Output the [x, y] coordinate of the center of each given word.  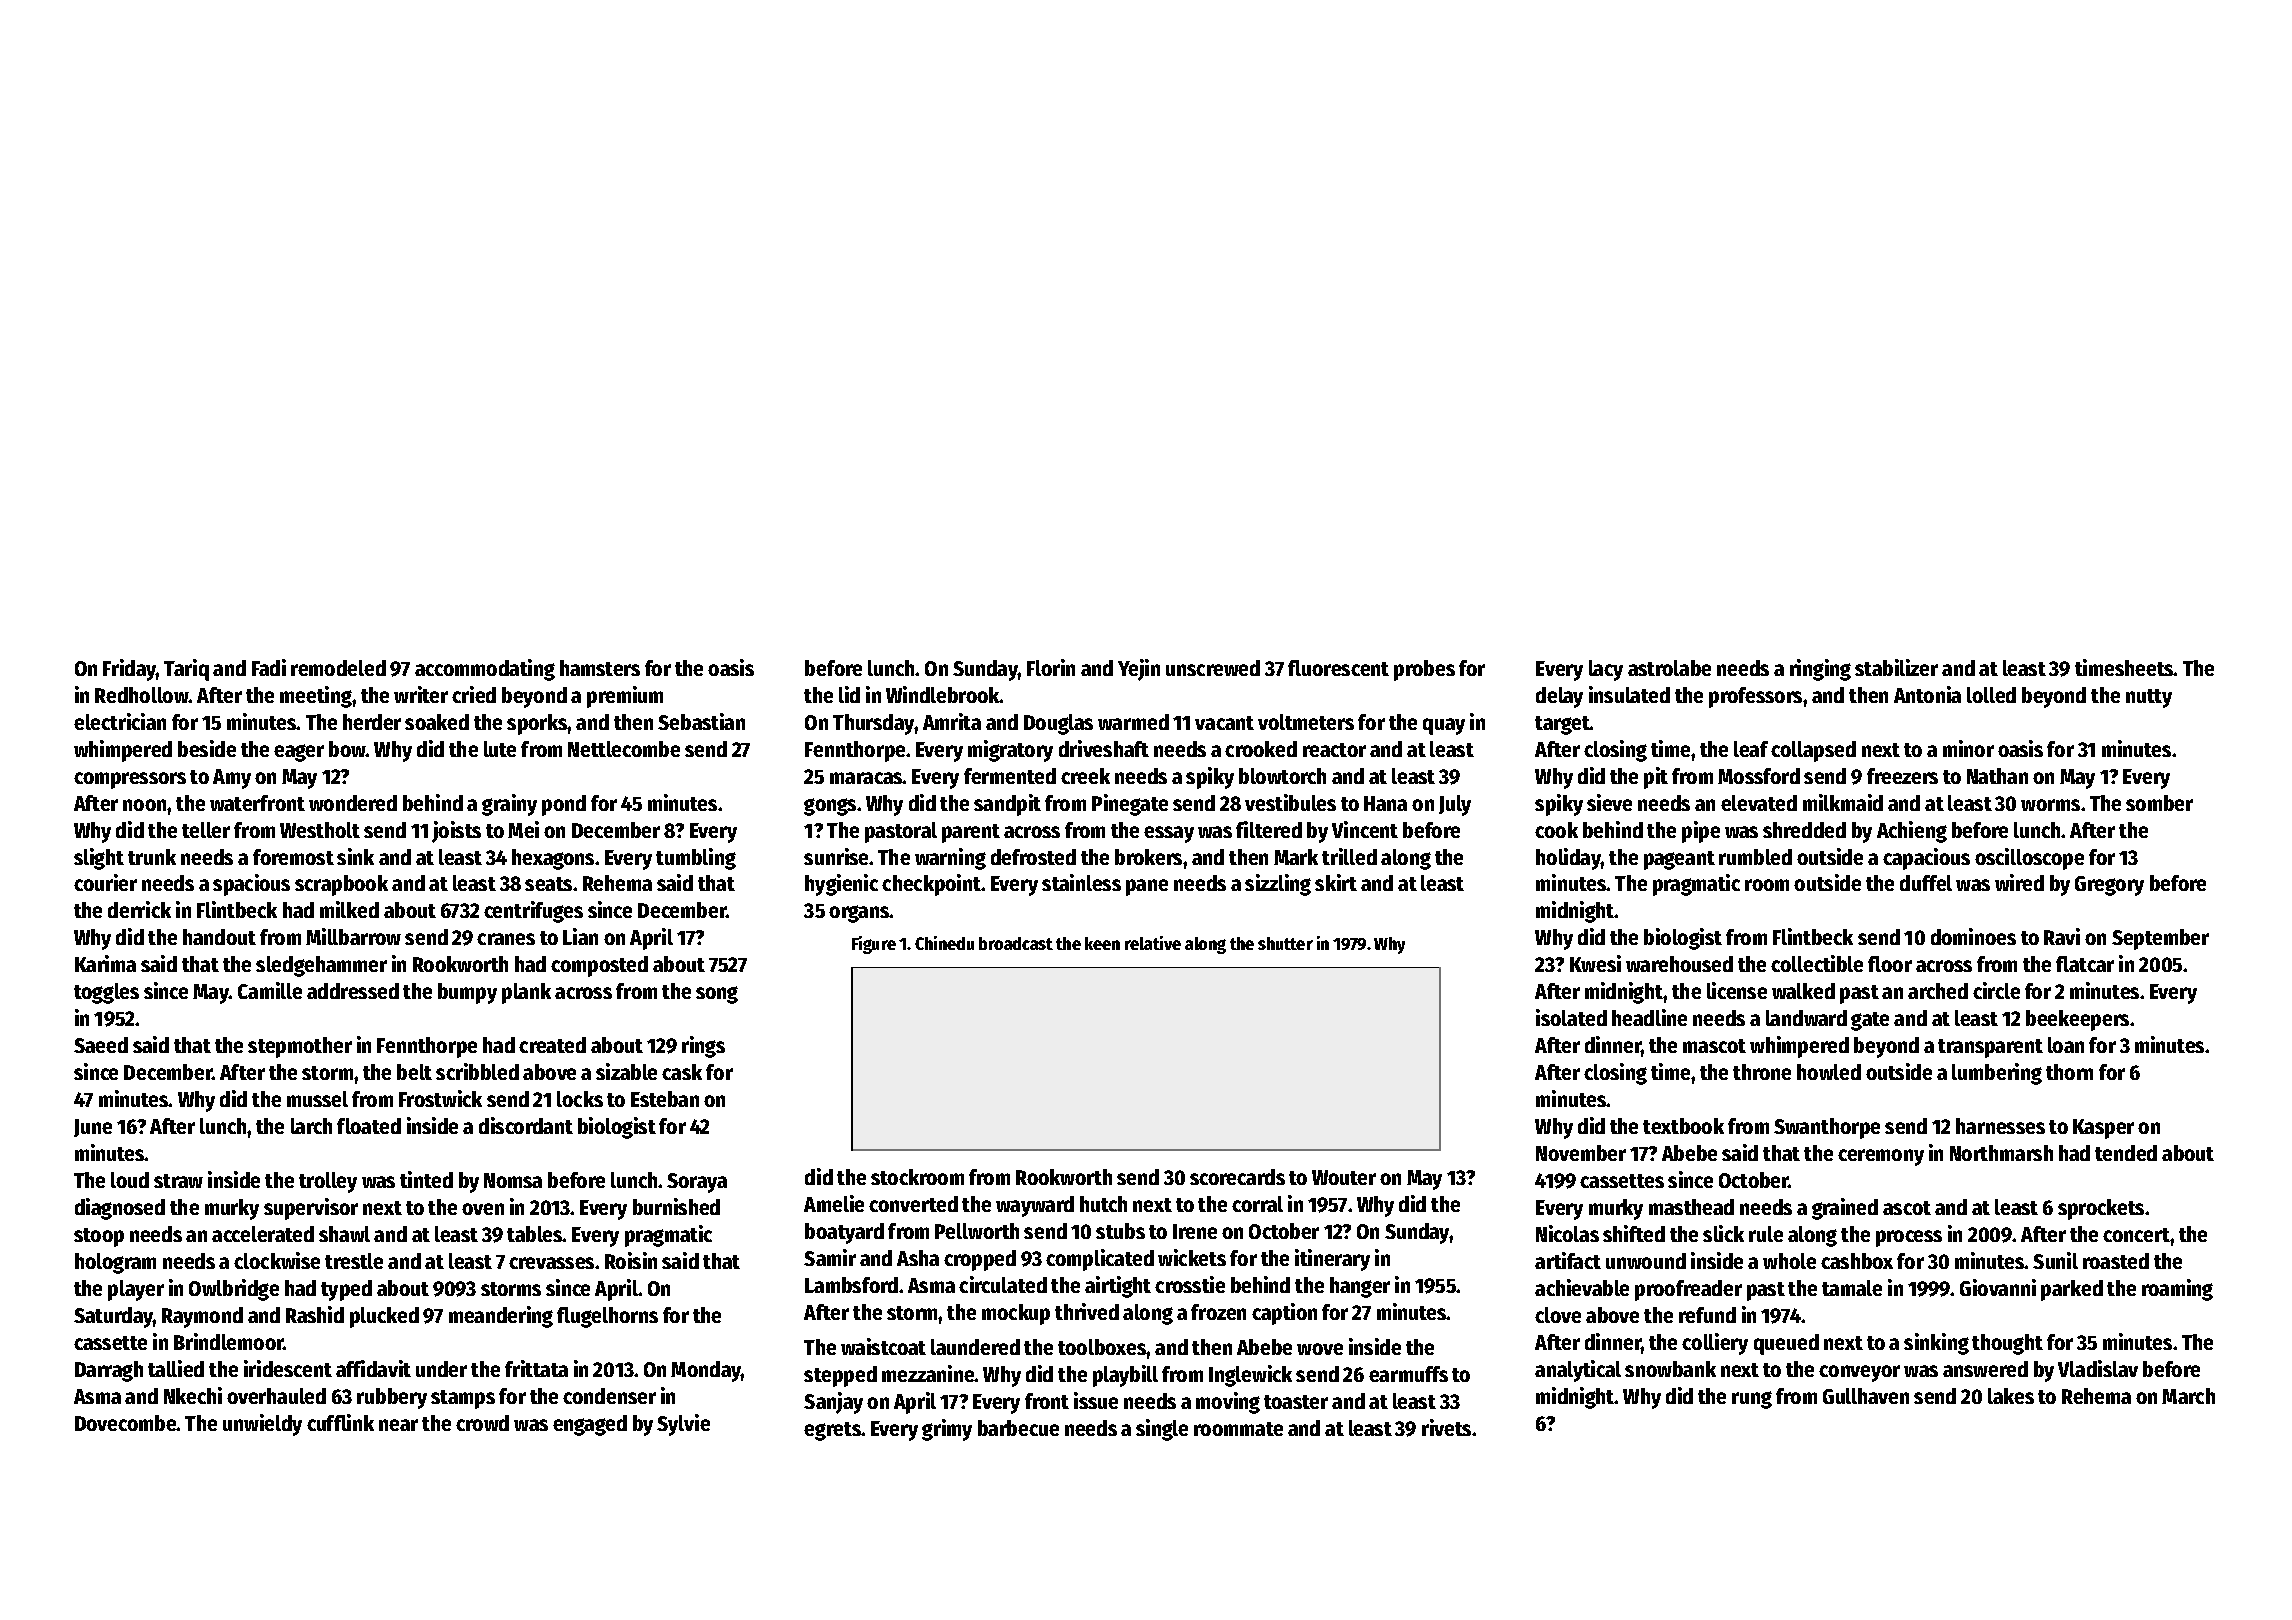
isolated [1571, 1017]
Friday [129, 670]
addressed [353, 991]
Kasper [2103, 1129]
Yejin [1139, 670]
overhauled [276, 1396]
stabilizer [1896, 667]
